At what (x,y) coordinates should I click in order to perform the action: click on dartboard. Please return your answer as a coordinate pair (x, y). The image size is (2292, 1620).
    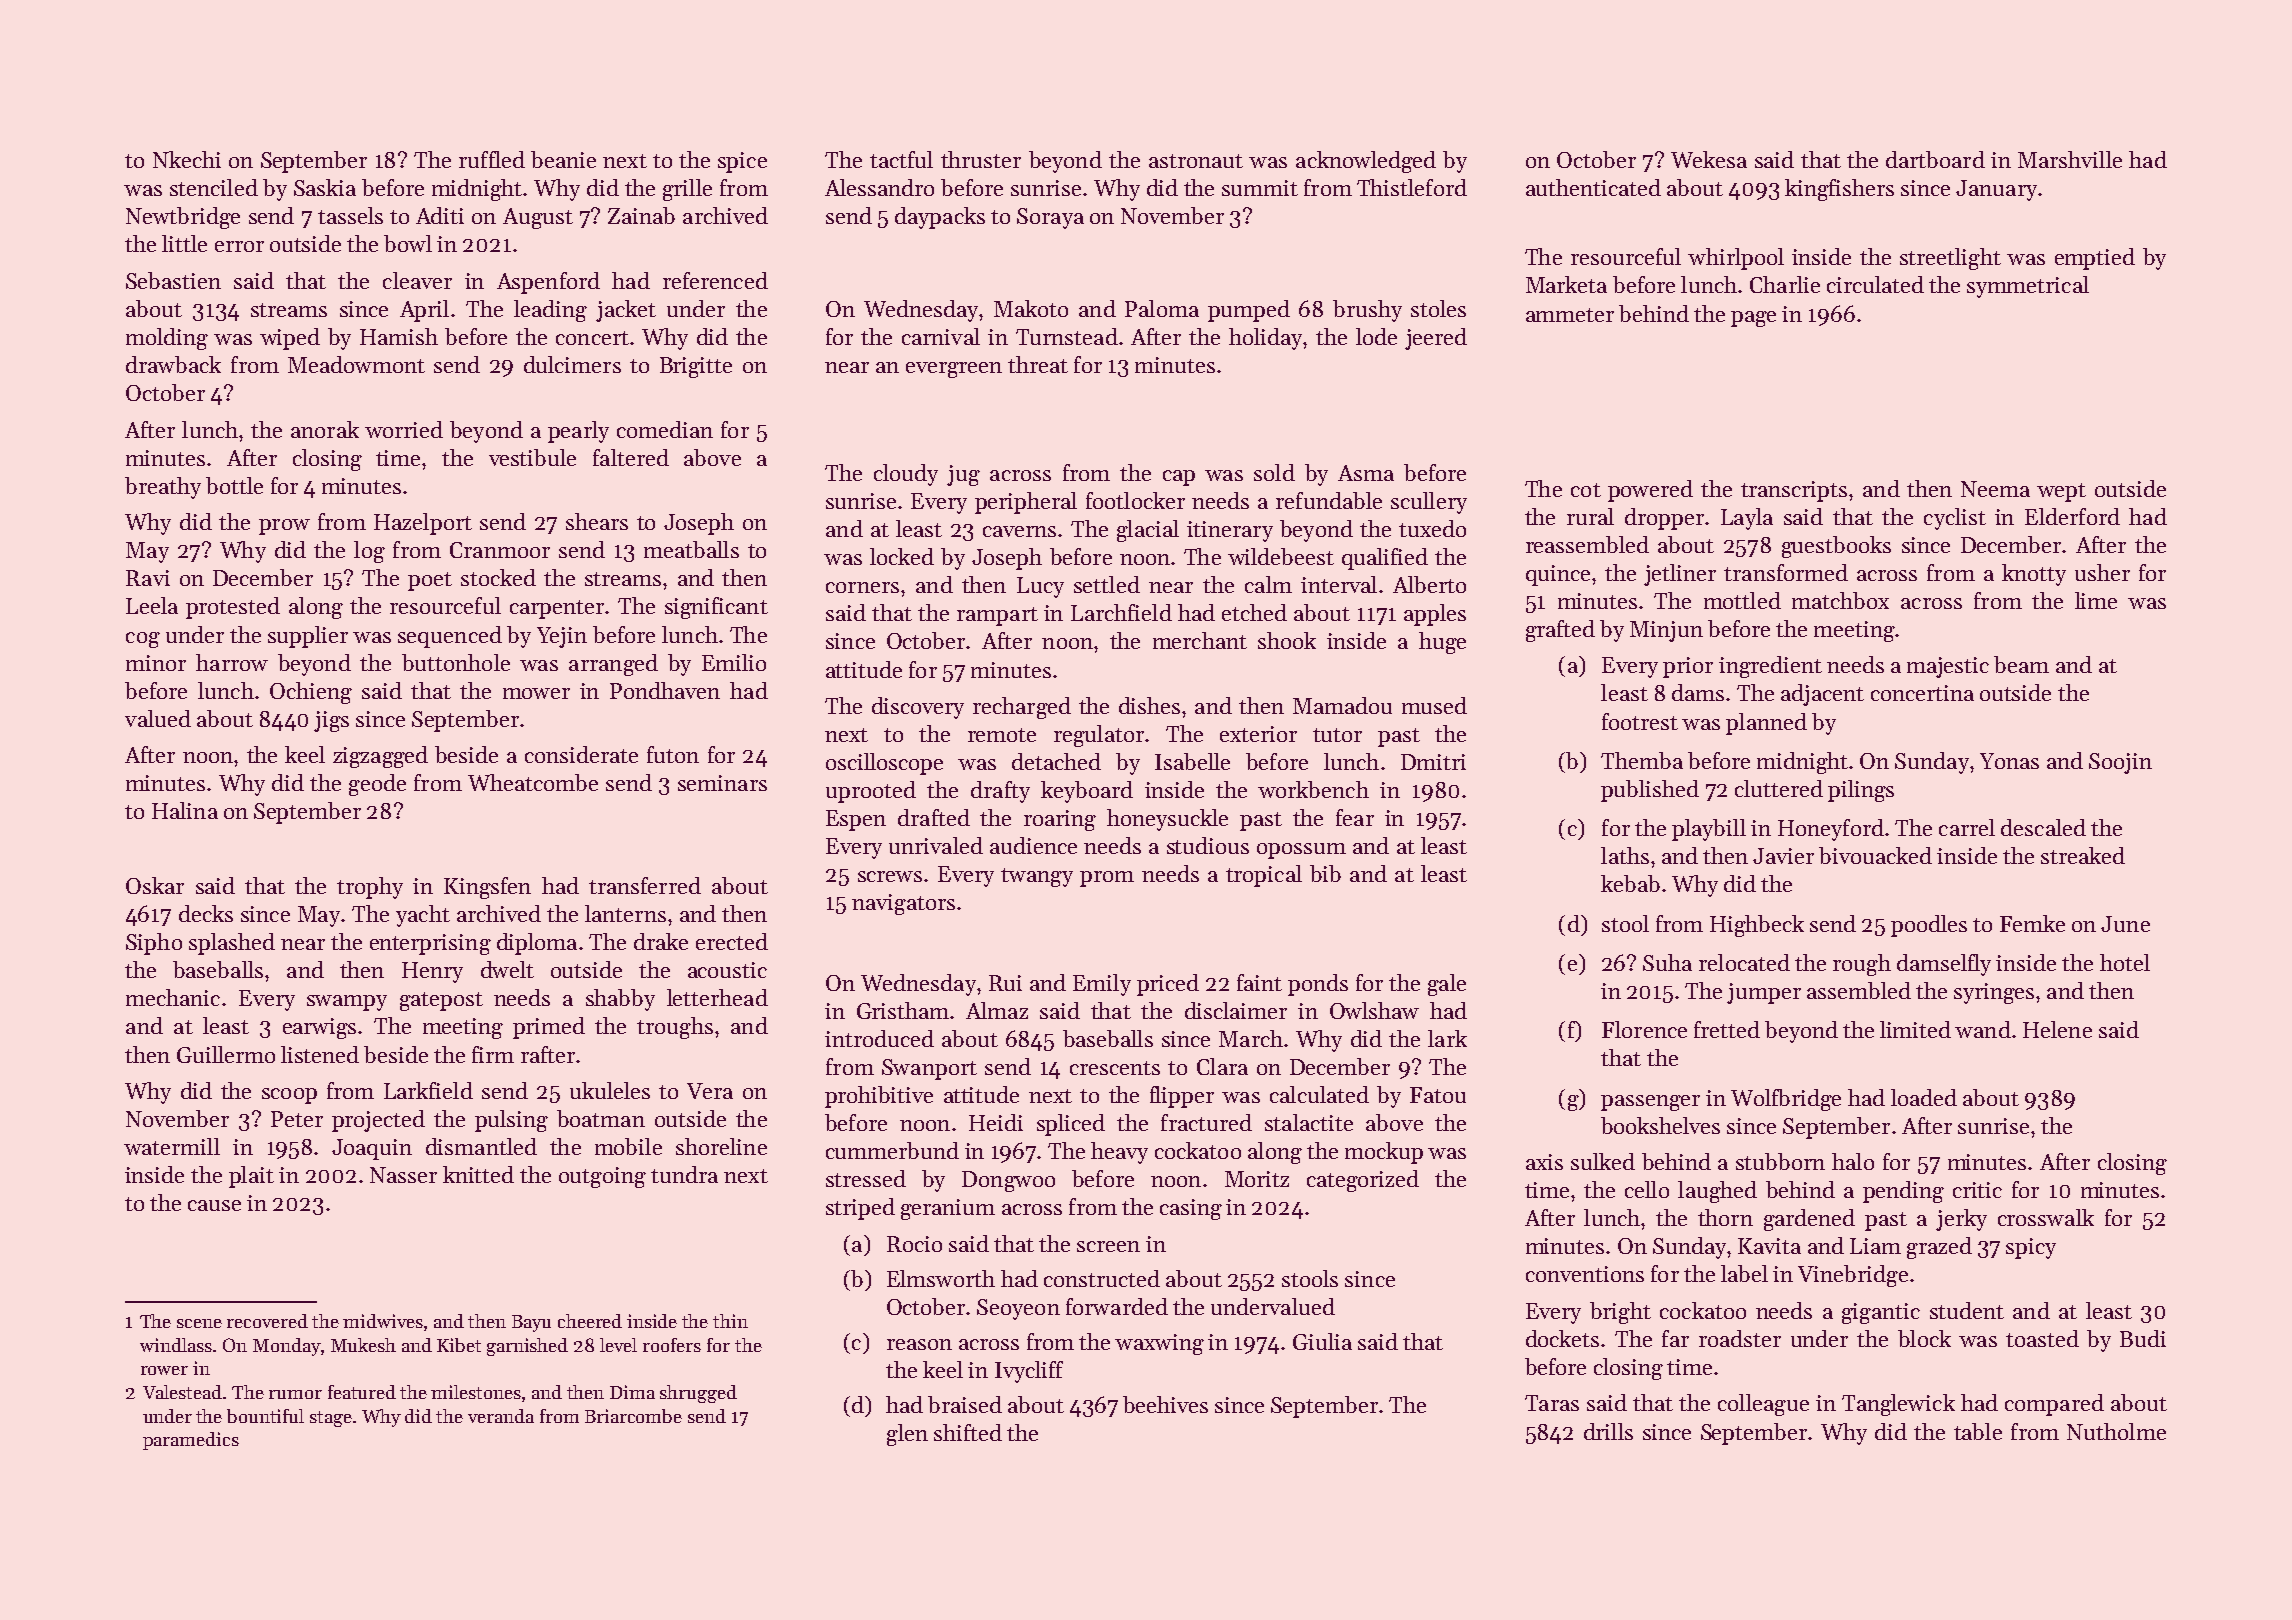
    Looking at the image, I should click on (1935, 159).
